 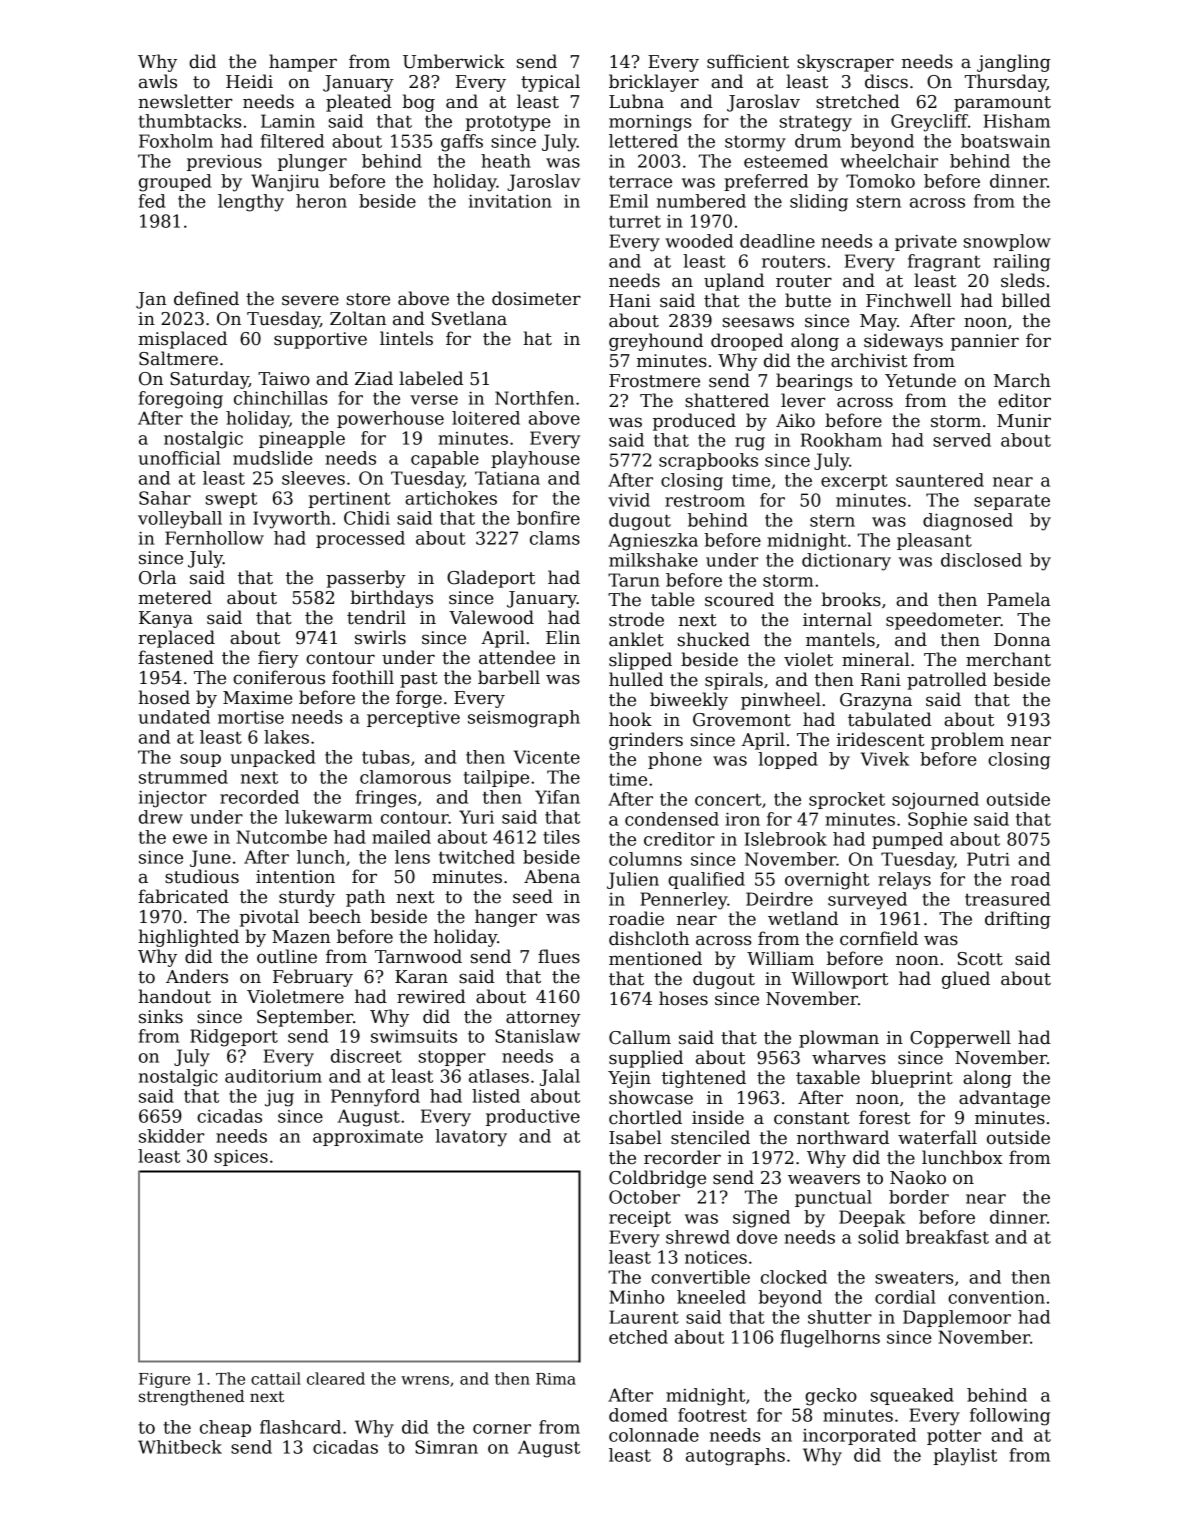 I want to click on hamper, so click(x=303, y=63).
